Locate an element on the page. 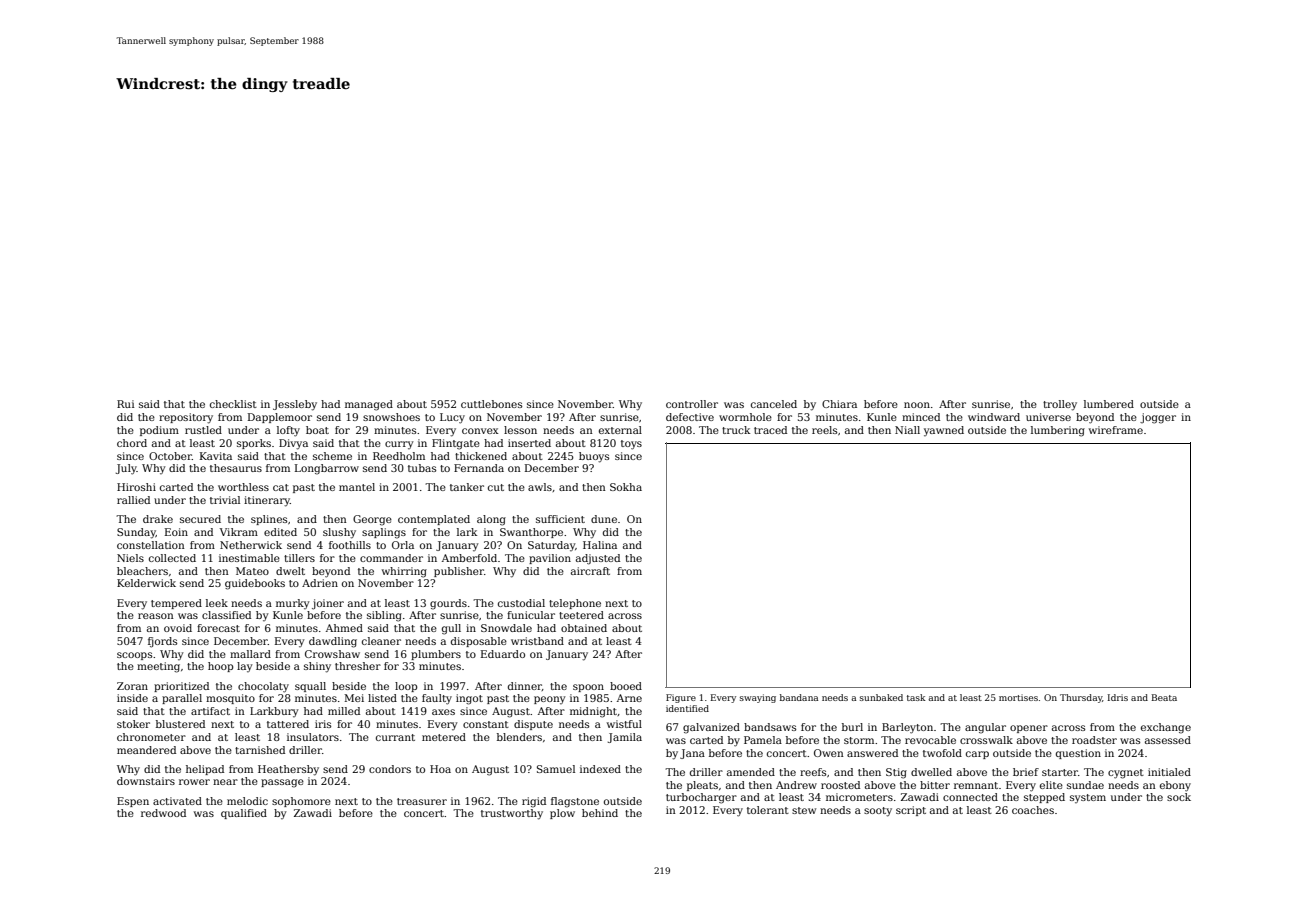 This page has width=1308, height=924. jogger is located at coordinates (1158, 418).
